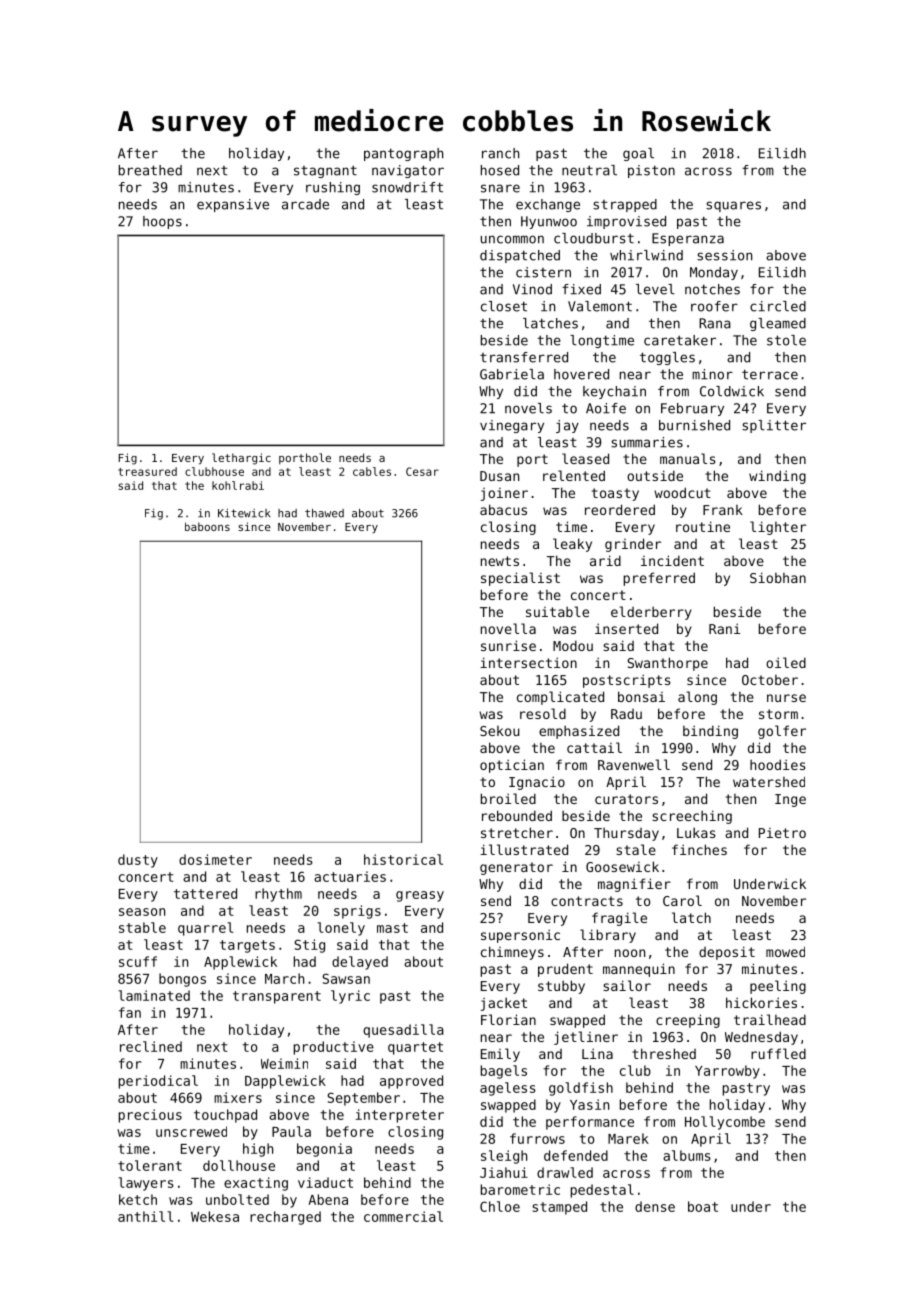 The width and height of the screenshot is (924, 1308). Describe the element at coordinates (392, 928) in the screenshot. I see `mast` at that location.
